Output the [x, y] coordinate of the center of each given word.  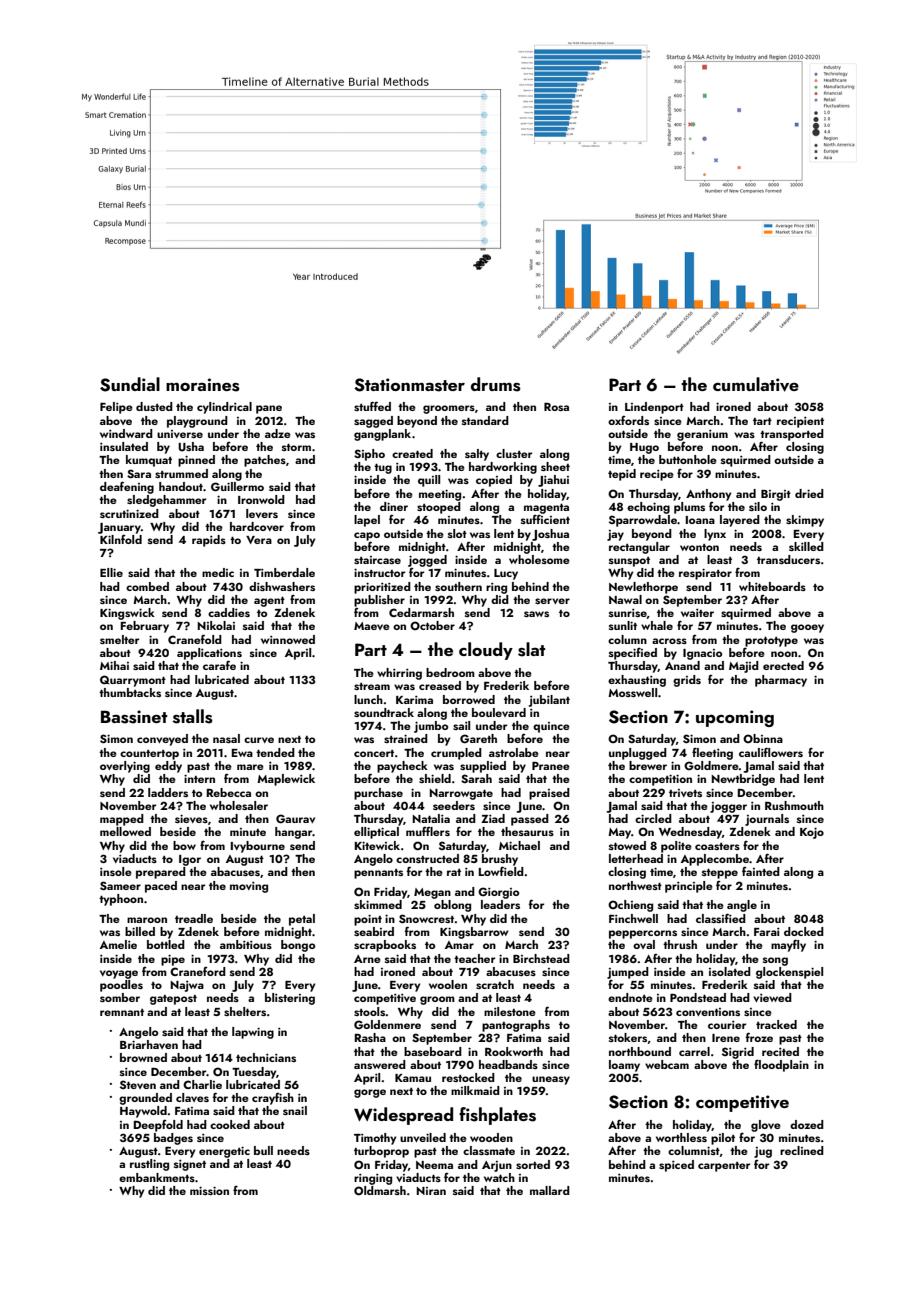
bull [263, 1150]
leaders [500, 904]
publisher [379, 601]
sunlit [623, 625]
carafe [219, 665]
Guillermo [237, 486]
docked [804, 931]
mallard [550, 1190]
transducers [788, 559]
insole [116, 871]
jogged [427, 561]
